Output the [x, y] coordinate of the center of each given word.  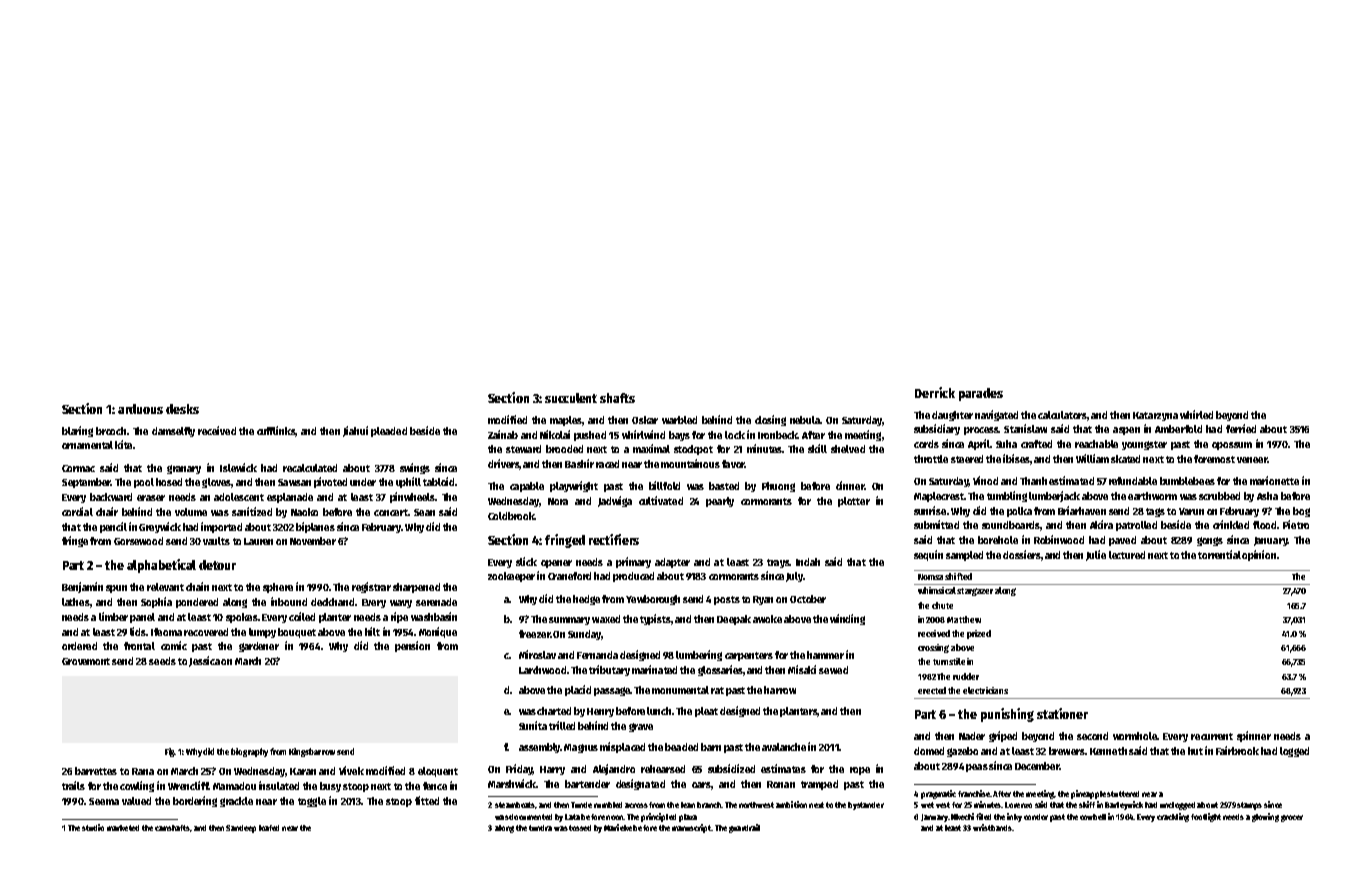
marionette [1274, 480]
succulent [571, 398]
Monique [438, 632]
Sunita [533, 725]
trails [73, 785]
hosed [169, 482]
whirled [1196, 414]
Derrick [935, 392]
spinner [1254, 736]
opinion [1259, 555]
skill [817, 448]
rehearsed [663, 769]
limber [113, 616]
